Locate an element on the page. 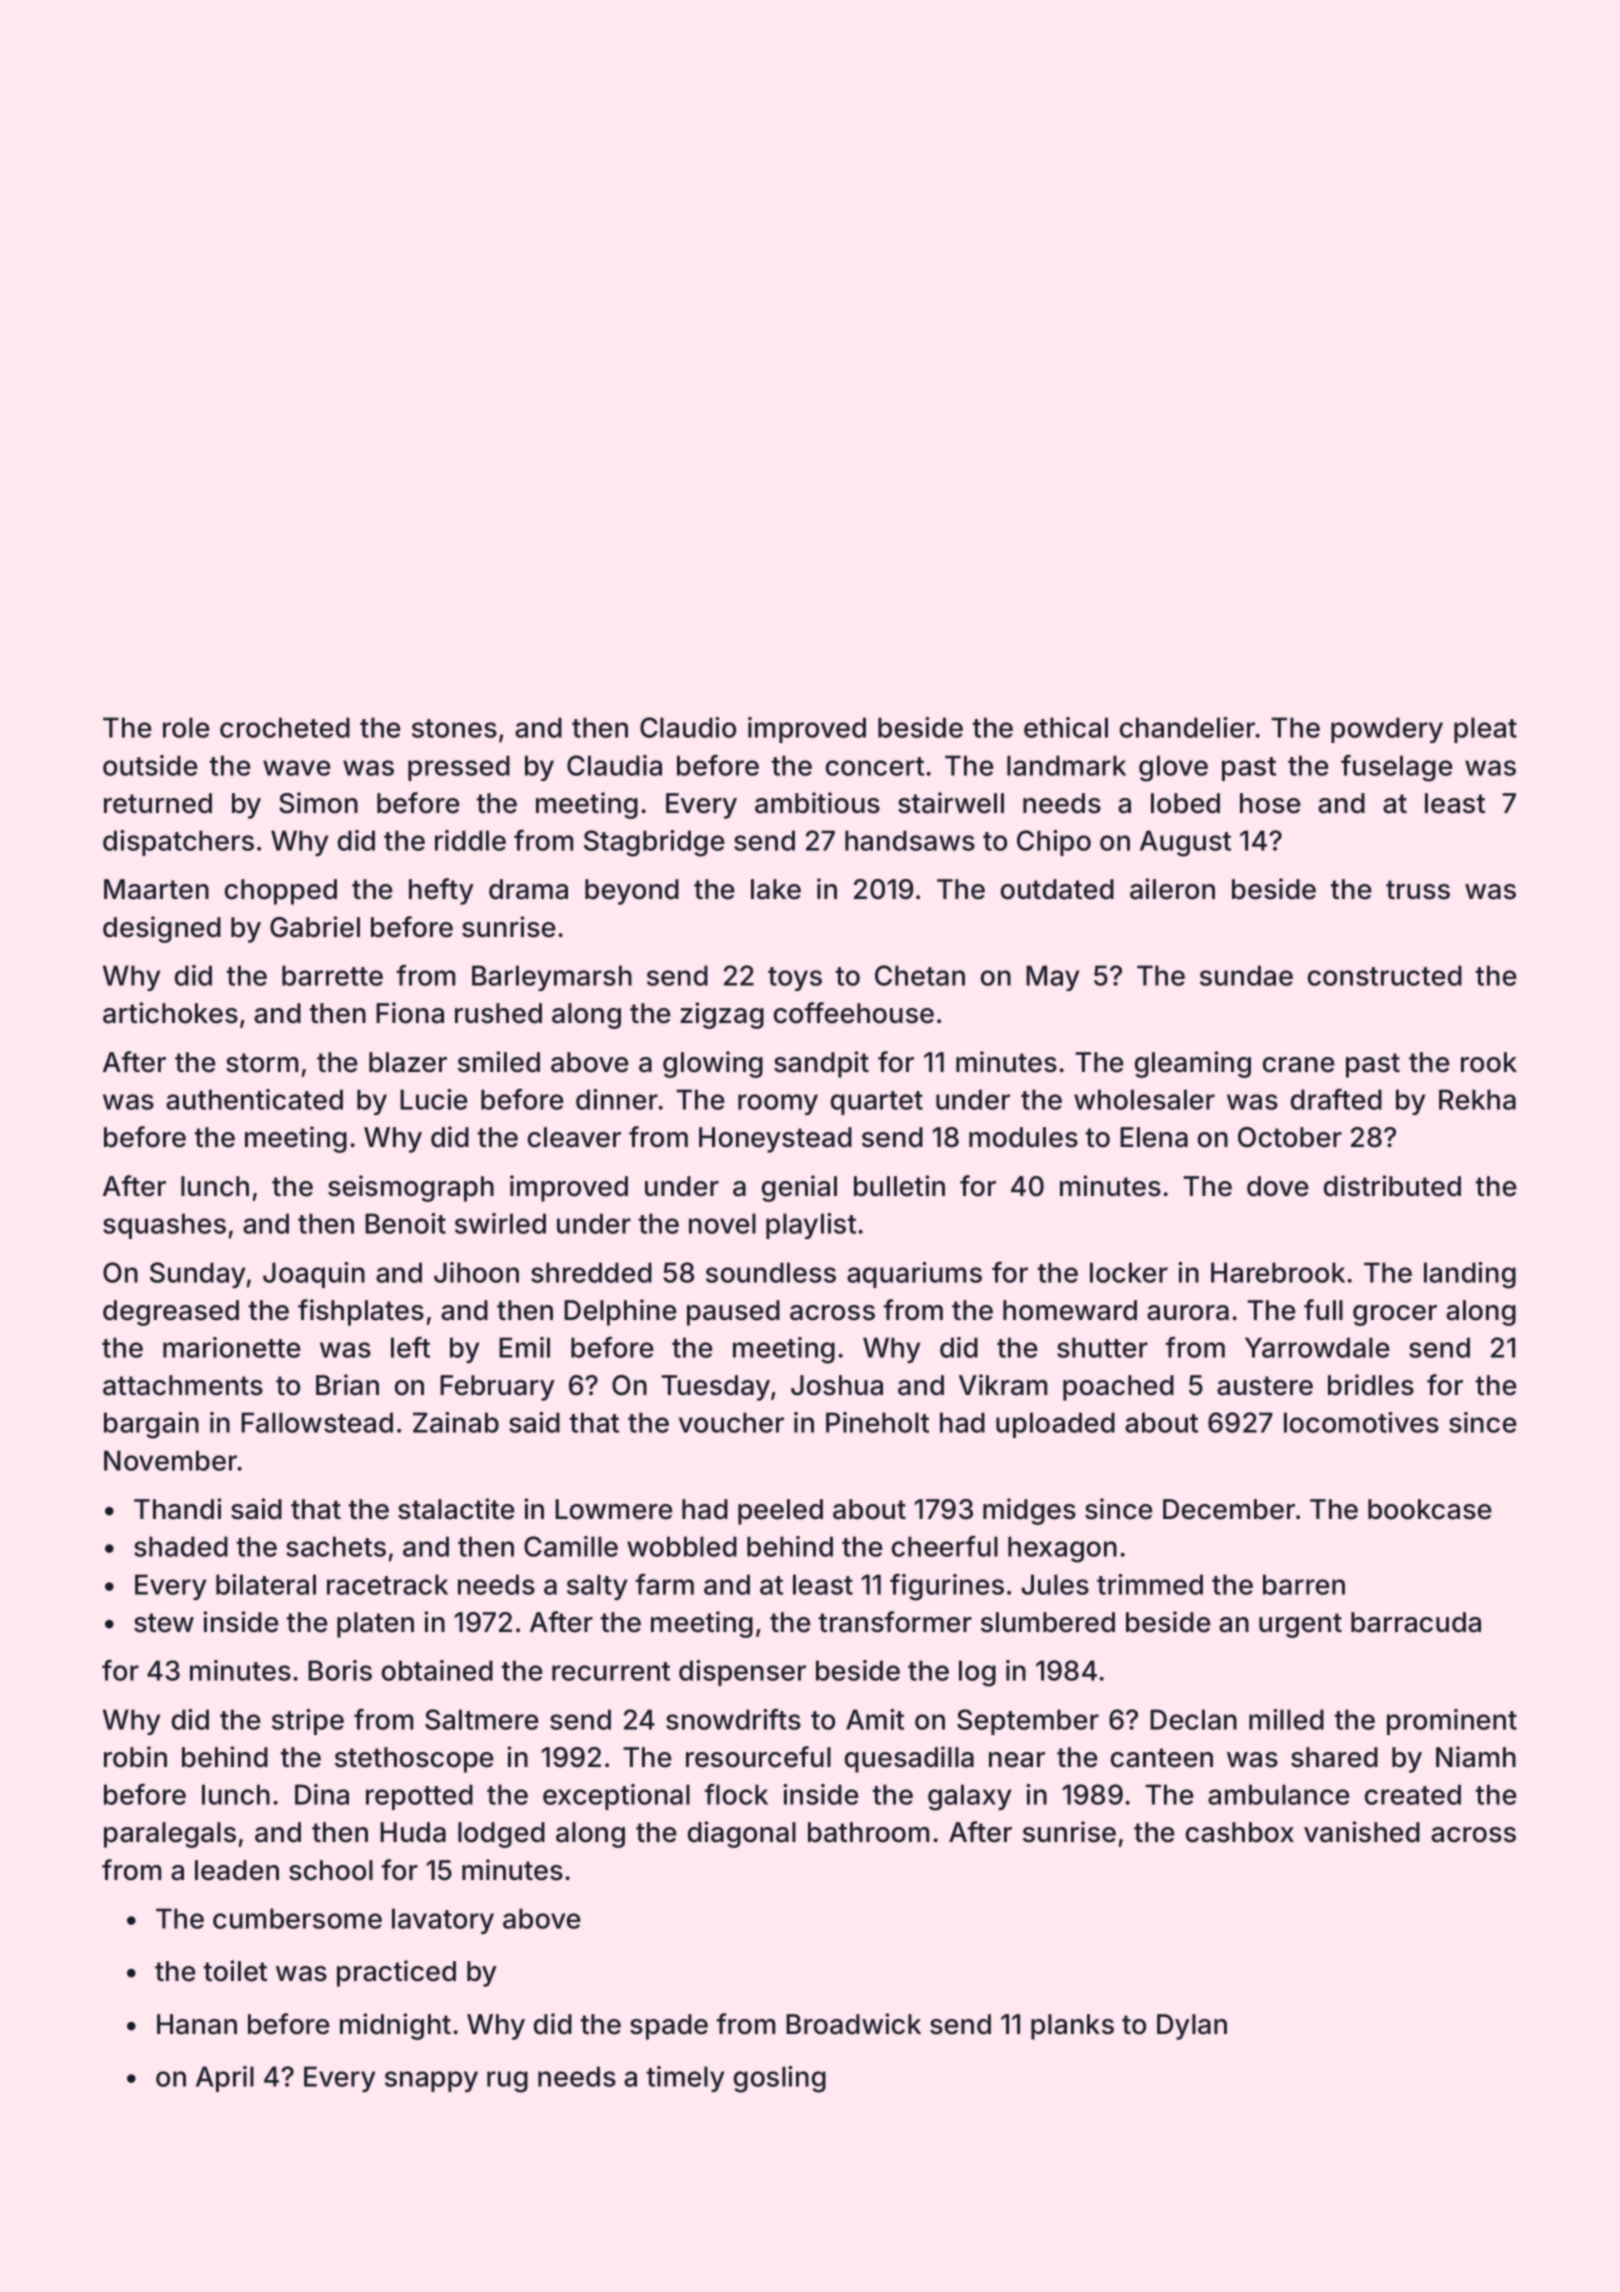 The image size is (1620, 2292). constructed is located at coordinates (1385, 975).
